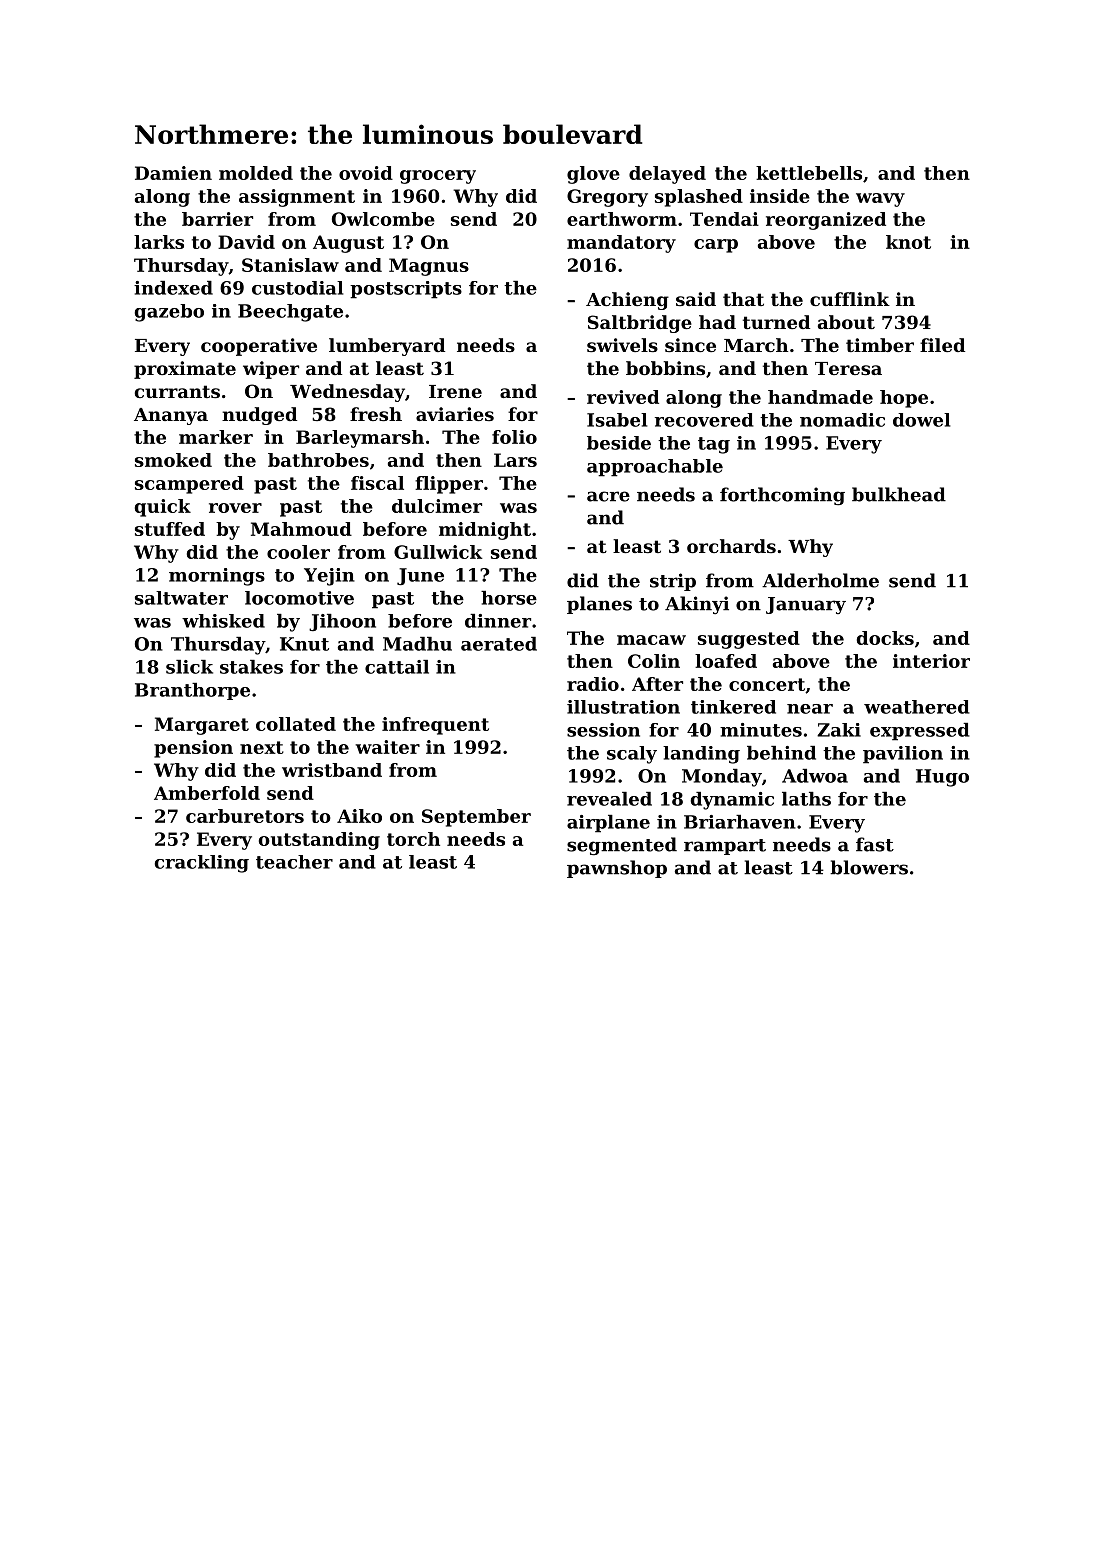 The image size is (1104, 1561). I want to click on bobbins, so click(665, 368).
